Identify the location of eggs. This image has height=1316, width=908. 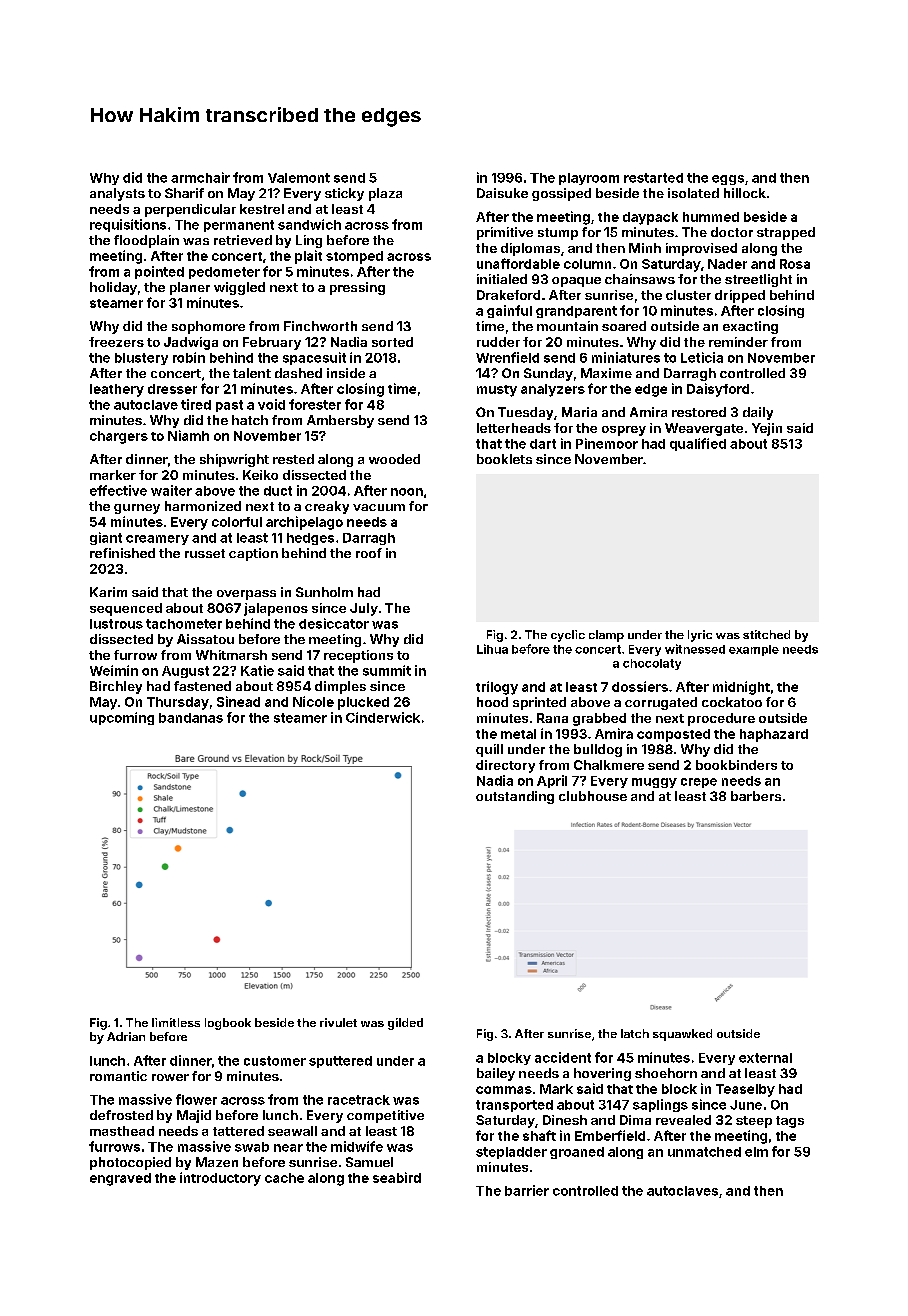
(728, 180).
